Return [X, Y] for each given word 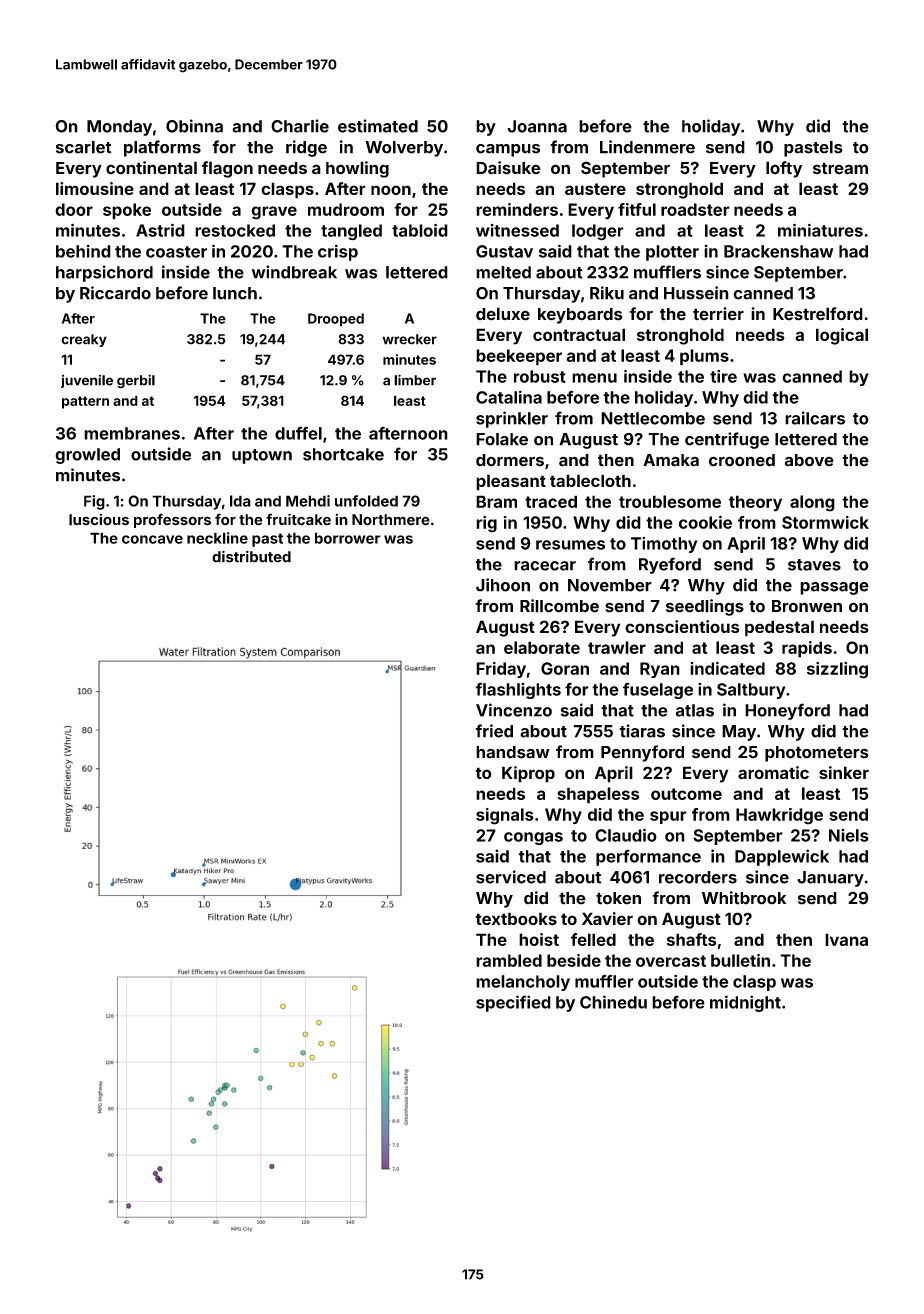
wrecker [410, 339]
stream [840, 168]
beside [574, 960]
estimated [378, 126]
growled [87, 456]
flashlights [518, 690]
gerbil [136, 381]
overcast [671, 961]
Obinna [194, 126]
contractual [579, 334]
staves [814, 565]
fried [494, 731]
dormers [510, 460]
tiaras [642, 731]
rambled [509, 960]
